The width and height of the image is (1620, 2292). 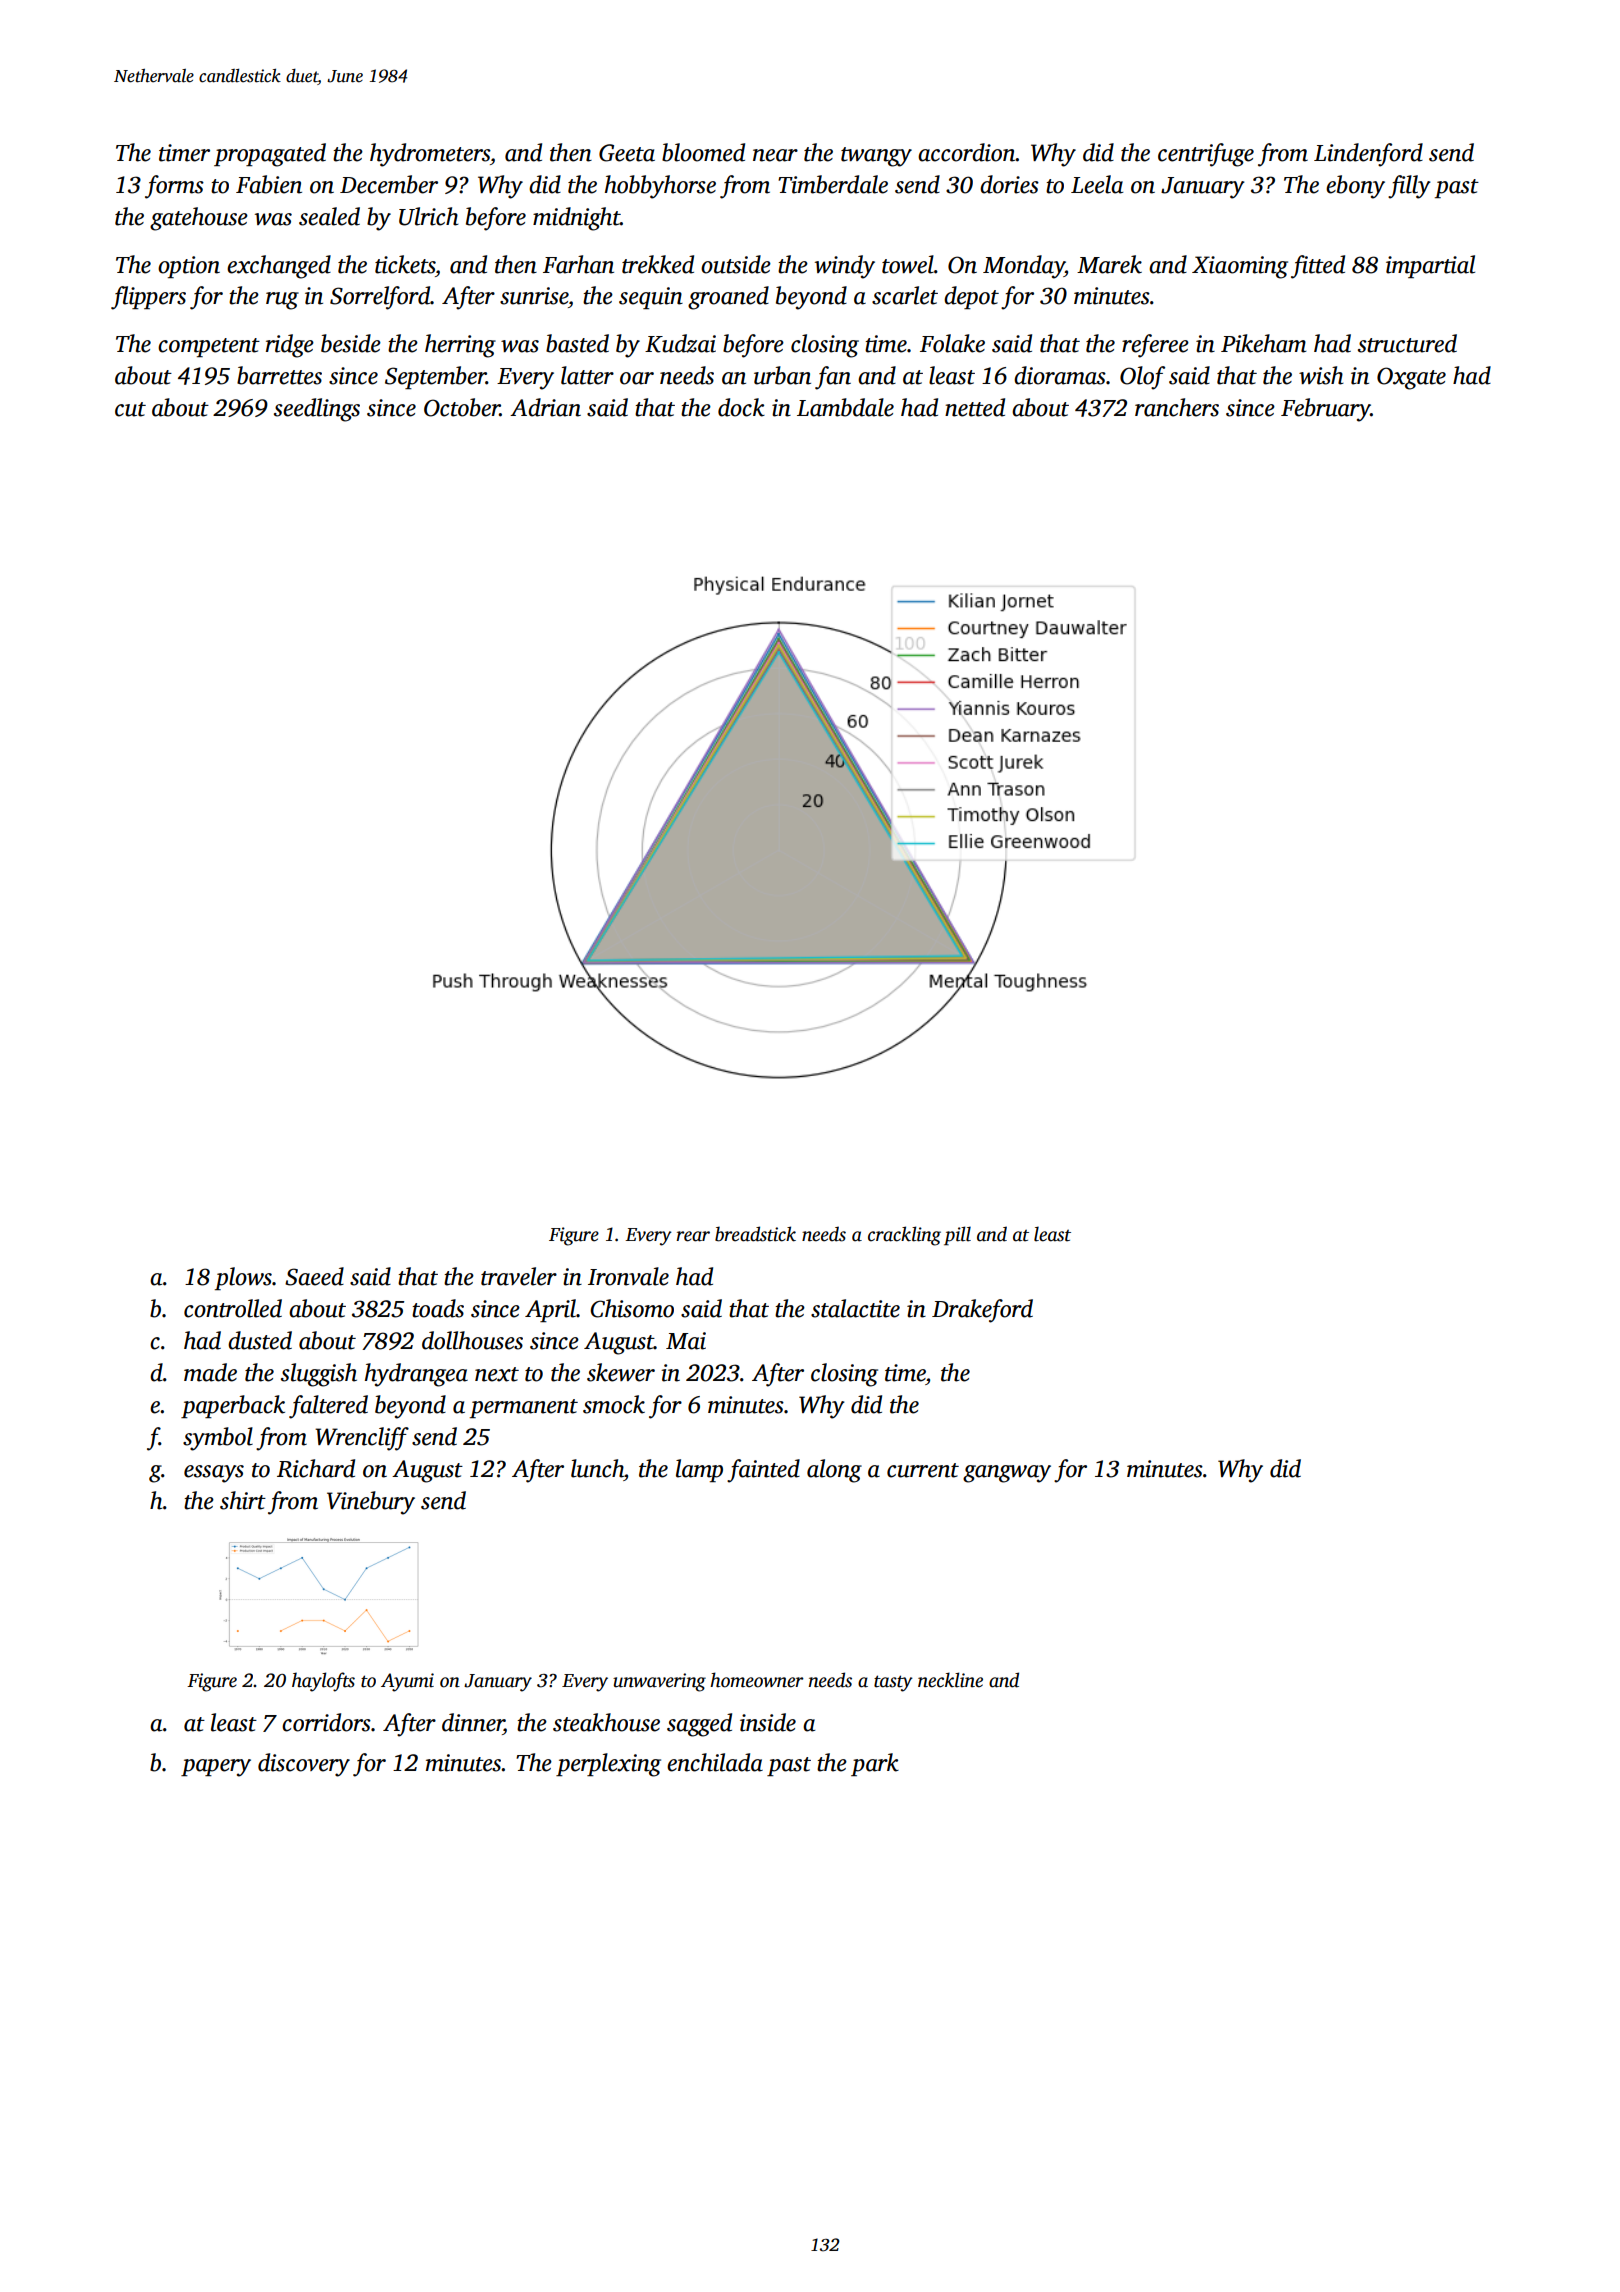 I want to click on rear, so click(x=693, y=1236).
